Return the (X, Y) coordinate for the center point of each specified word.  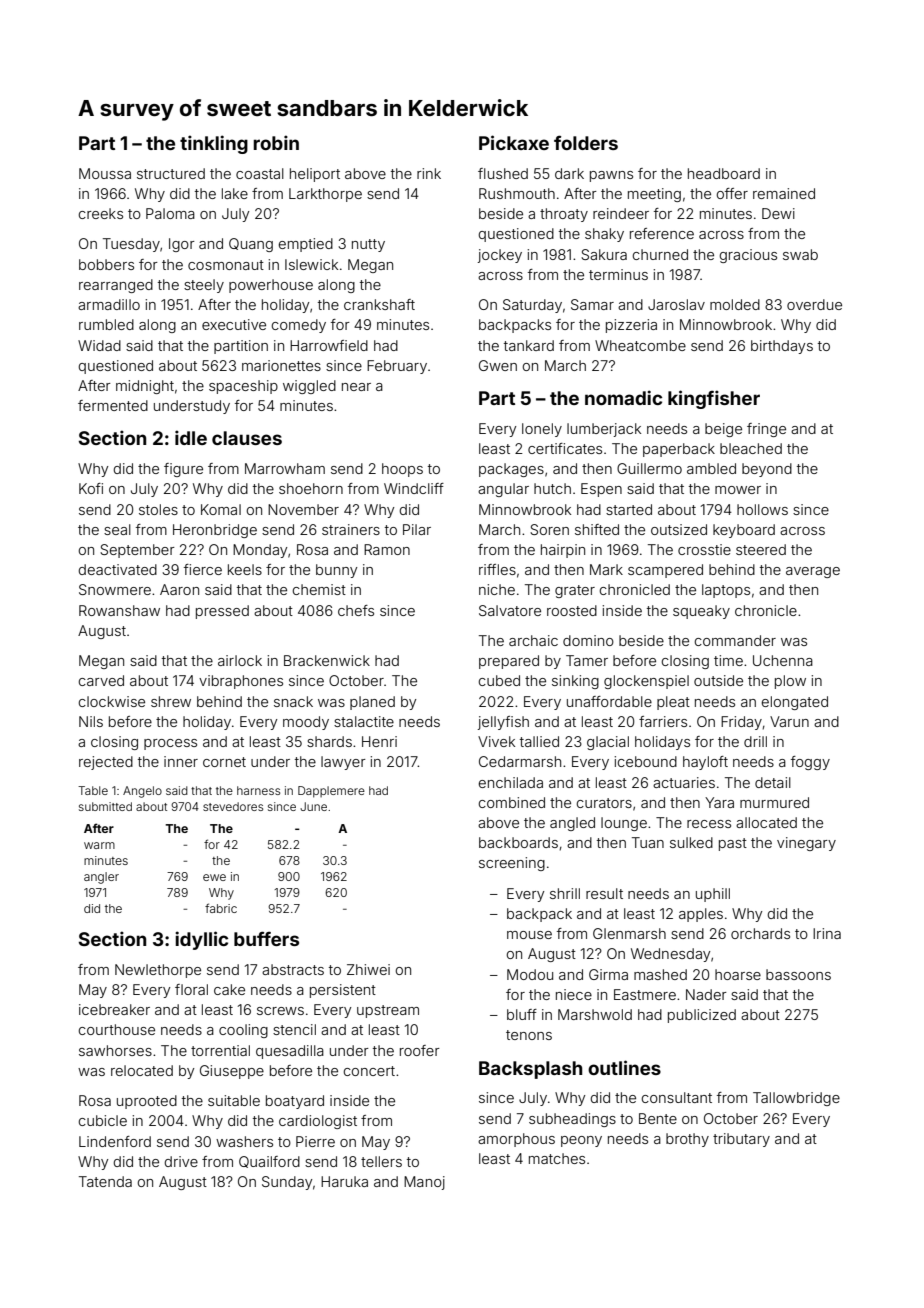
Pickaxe (514, 142)
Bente (658, 1118)
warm (99, 845)
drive (181, 1161)
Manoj (424, 1183)
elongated (795, 703)
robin (276, 142)
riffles (497, 569)
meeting (654, 195)
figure (183, 470)
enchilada (511, 782)
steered (761, 549)
